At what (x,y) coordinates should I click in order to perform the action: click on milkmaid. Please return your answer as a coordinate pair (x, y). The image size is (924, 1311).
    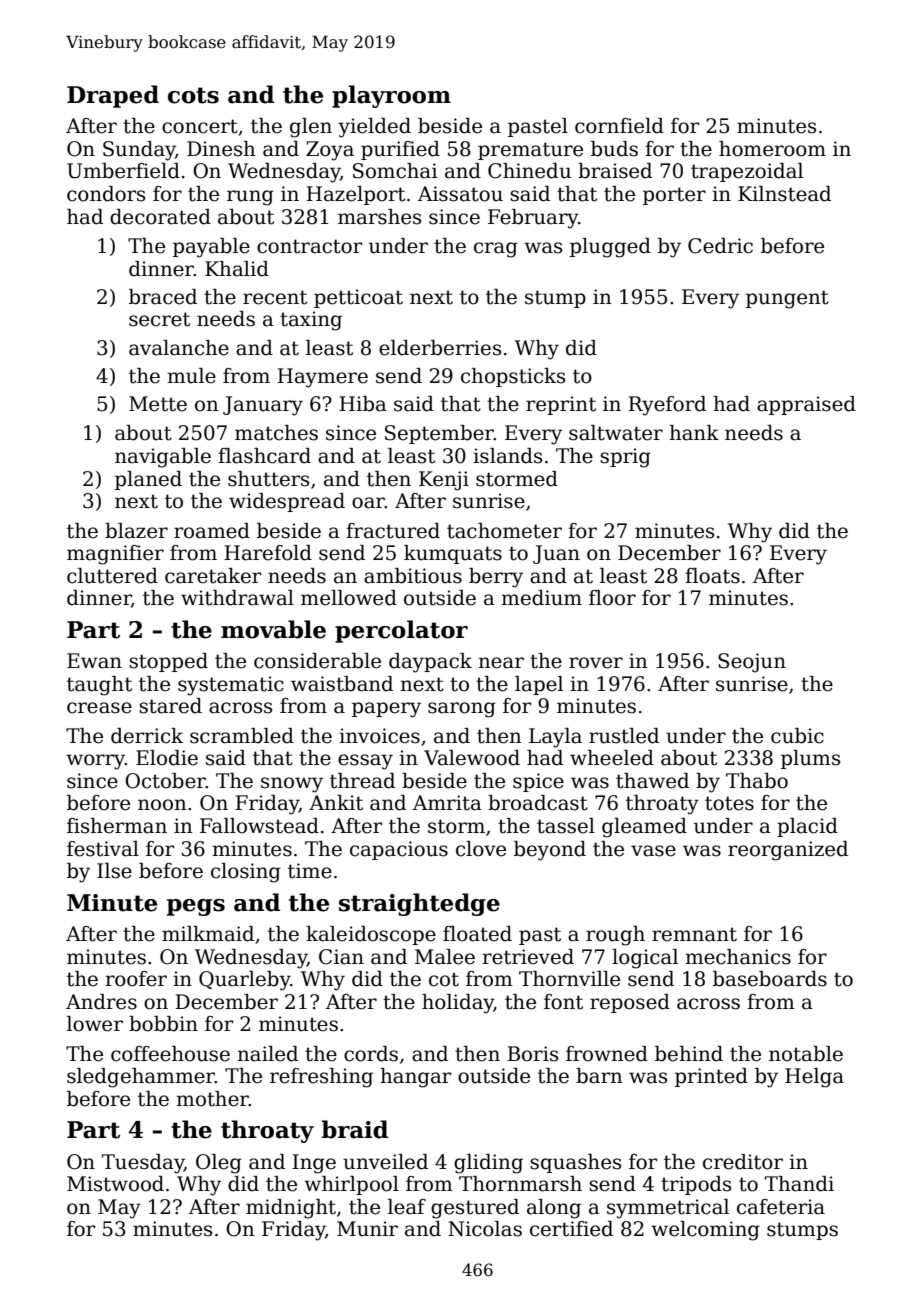
    Looking at the image, I should click on (208, 934).
